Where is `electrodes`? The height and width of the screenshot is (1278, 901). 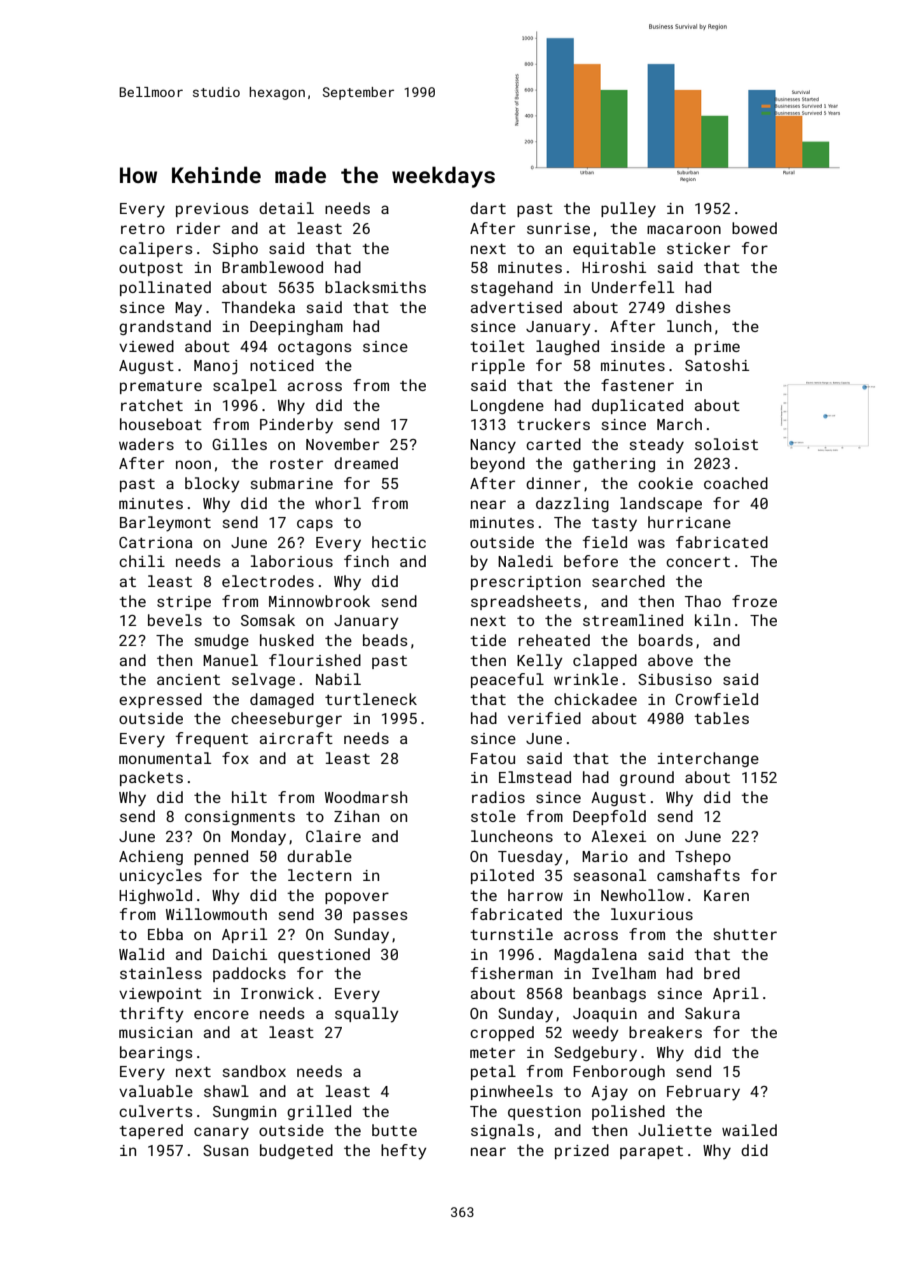
electrodes is located at coordinates (268, 581).
